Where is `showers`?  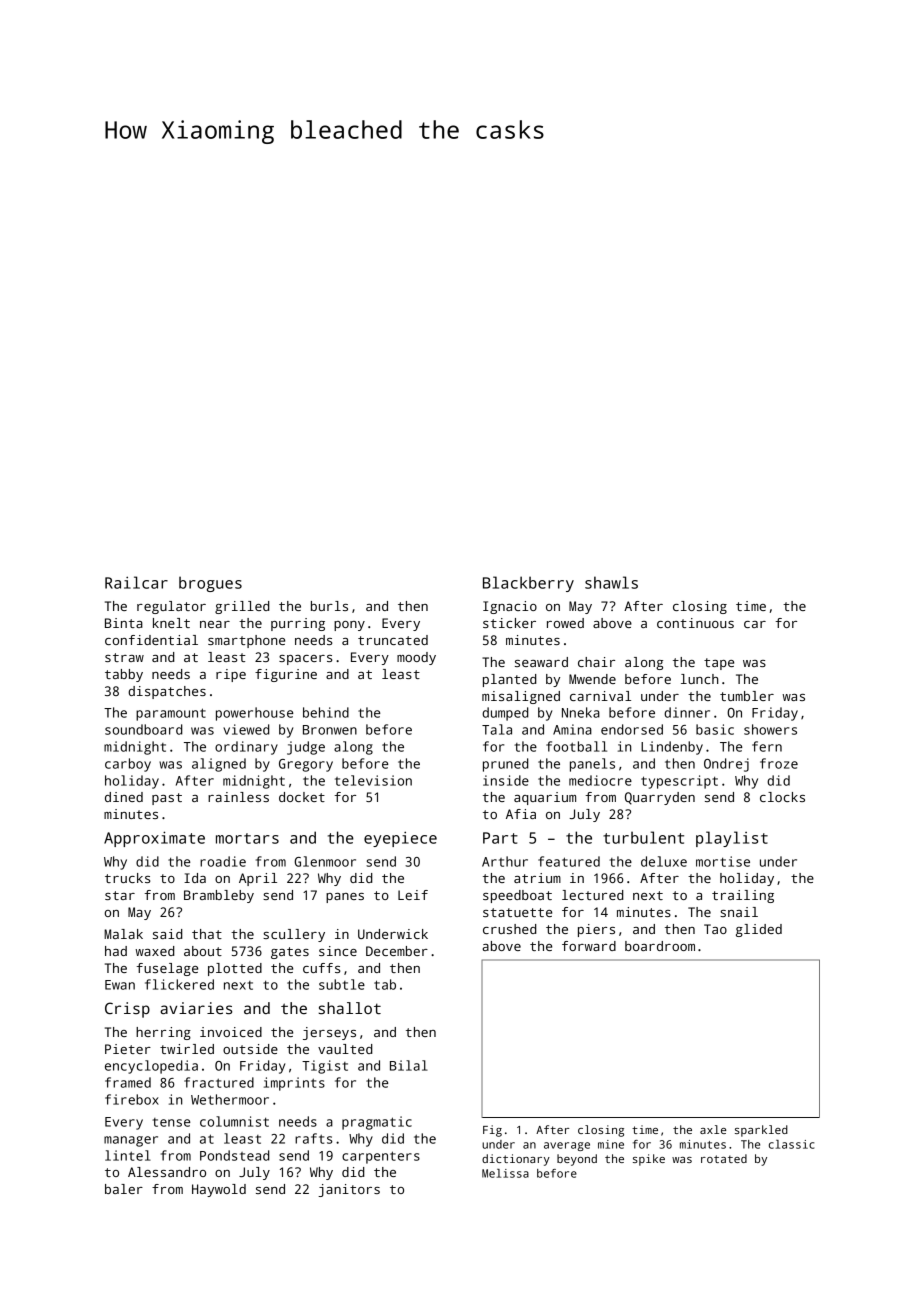 showers is located at coordinates (770, 729).
